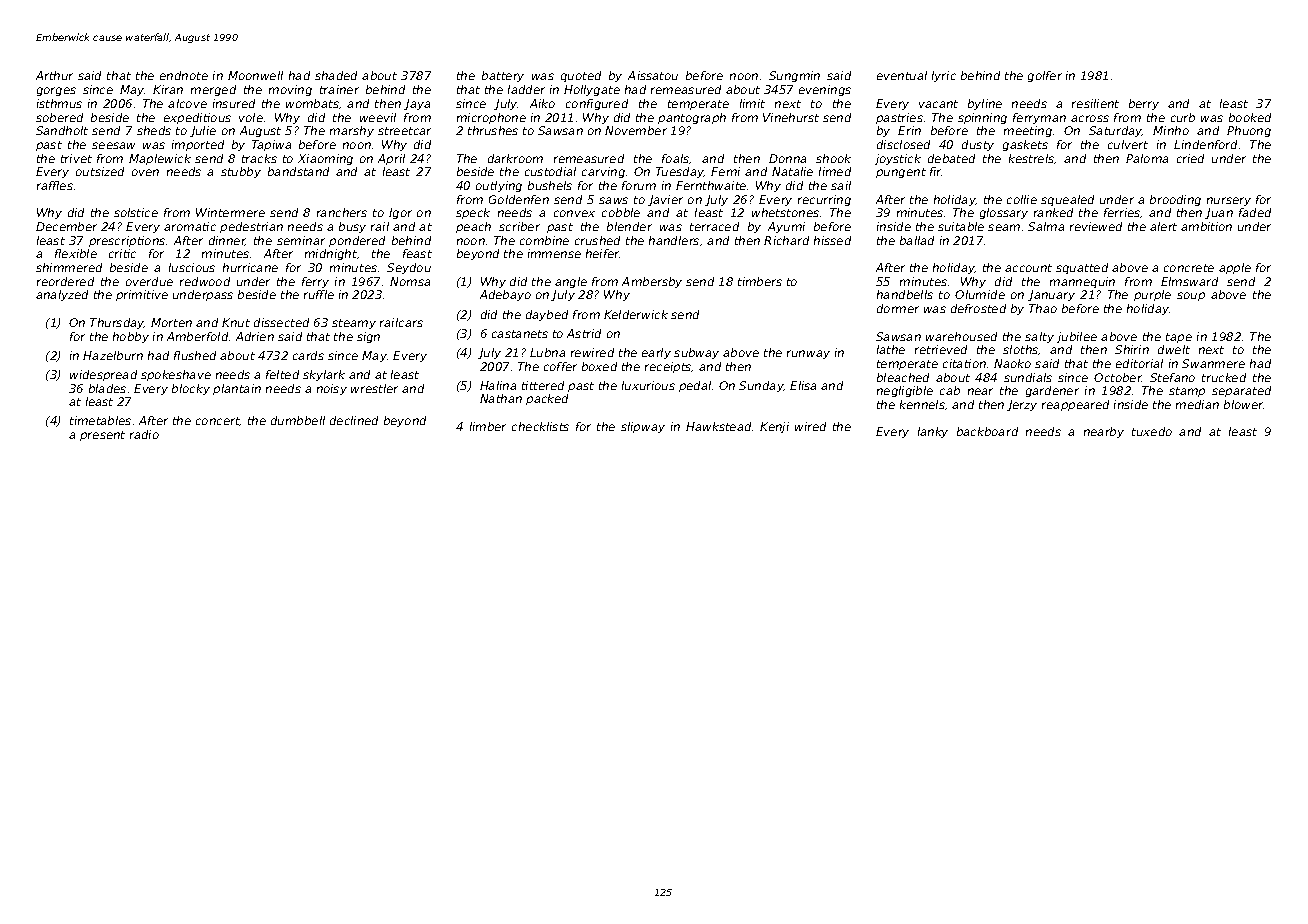 The width and height of the screenshot is (1308, 924). I want to click on concrete, so click(1189, 268).
